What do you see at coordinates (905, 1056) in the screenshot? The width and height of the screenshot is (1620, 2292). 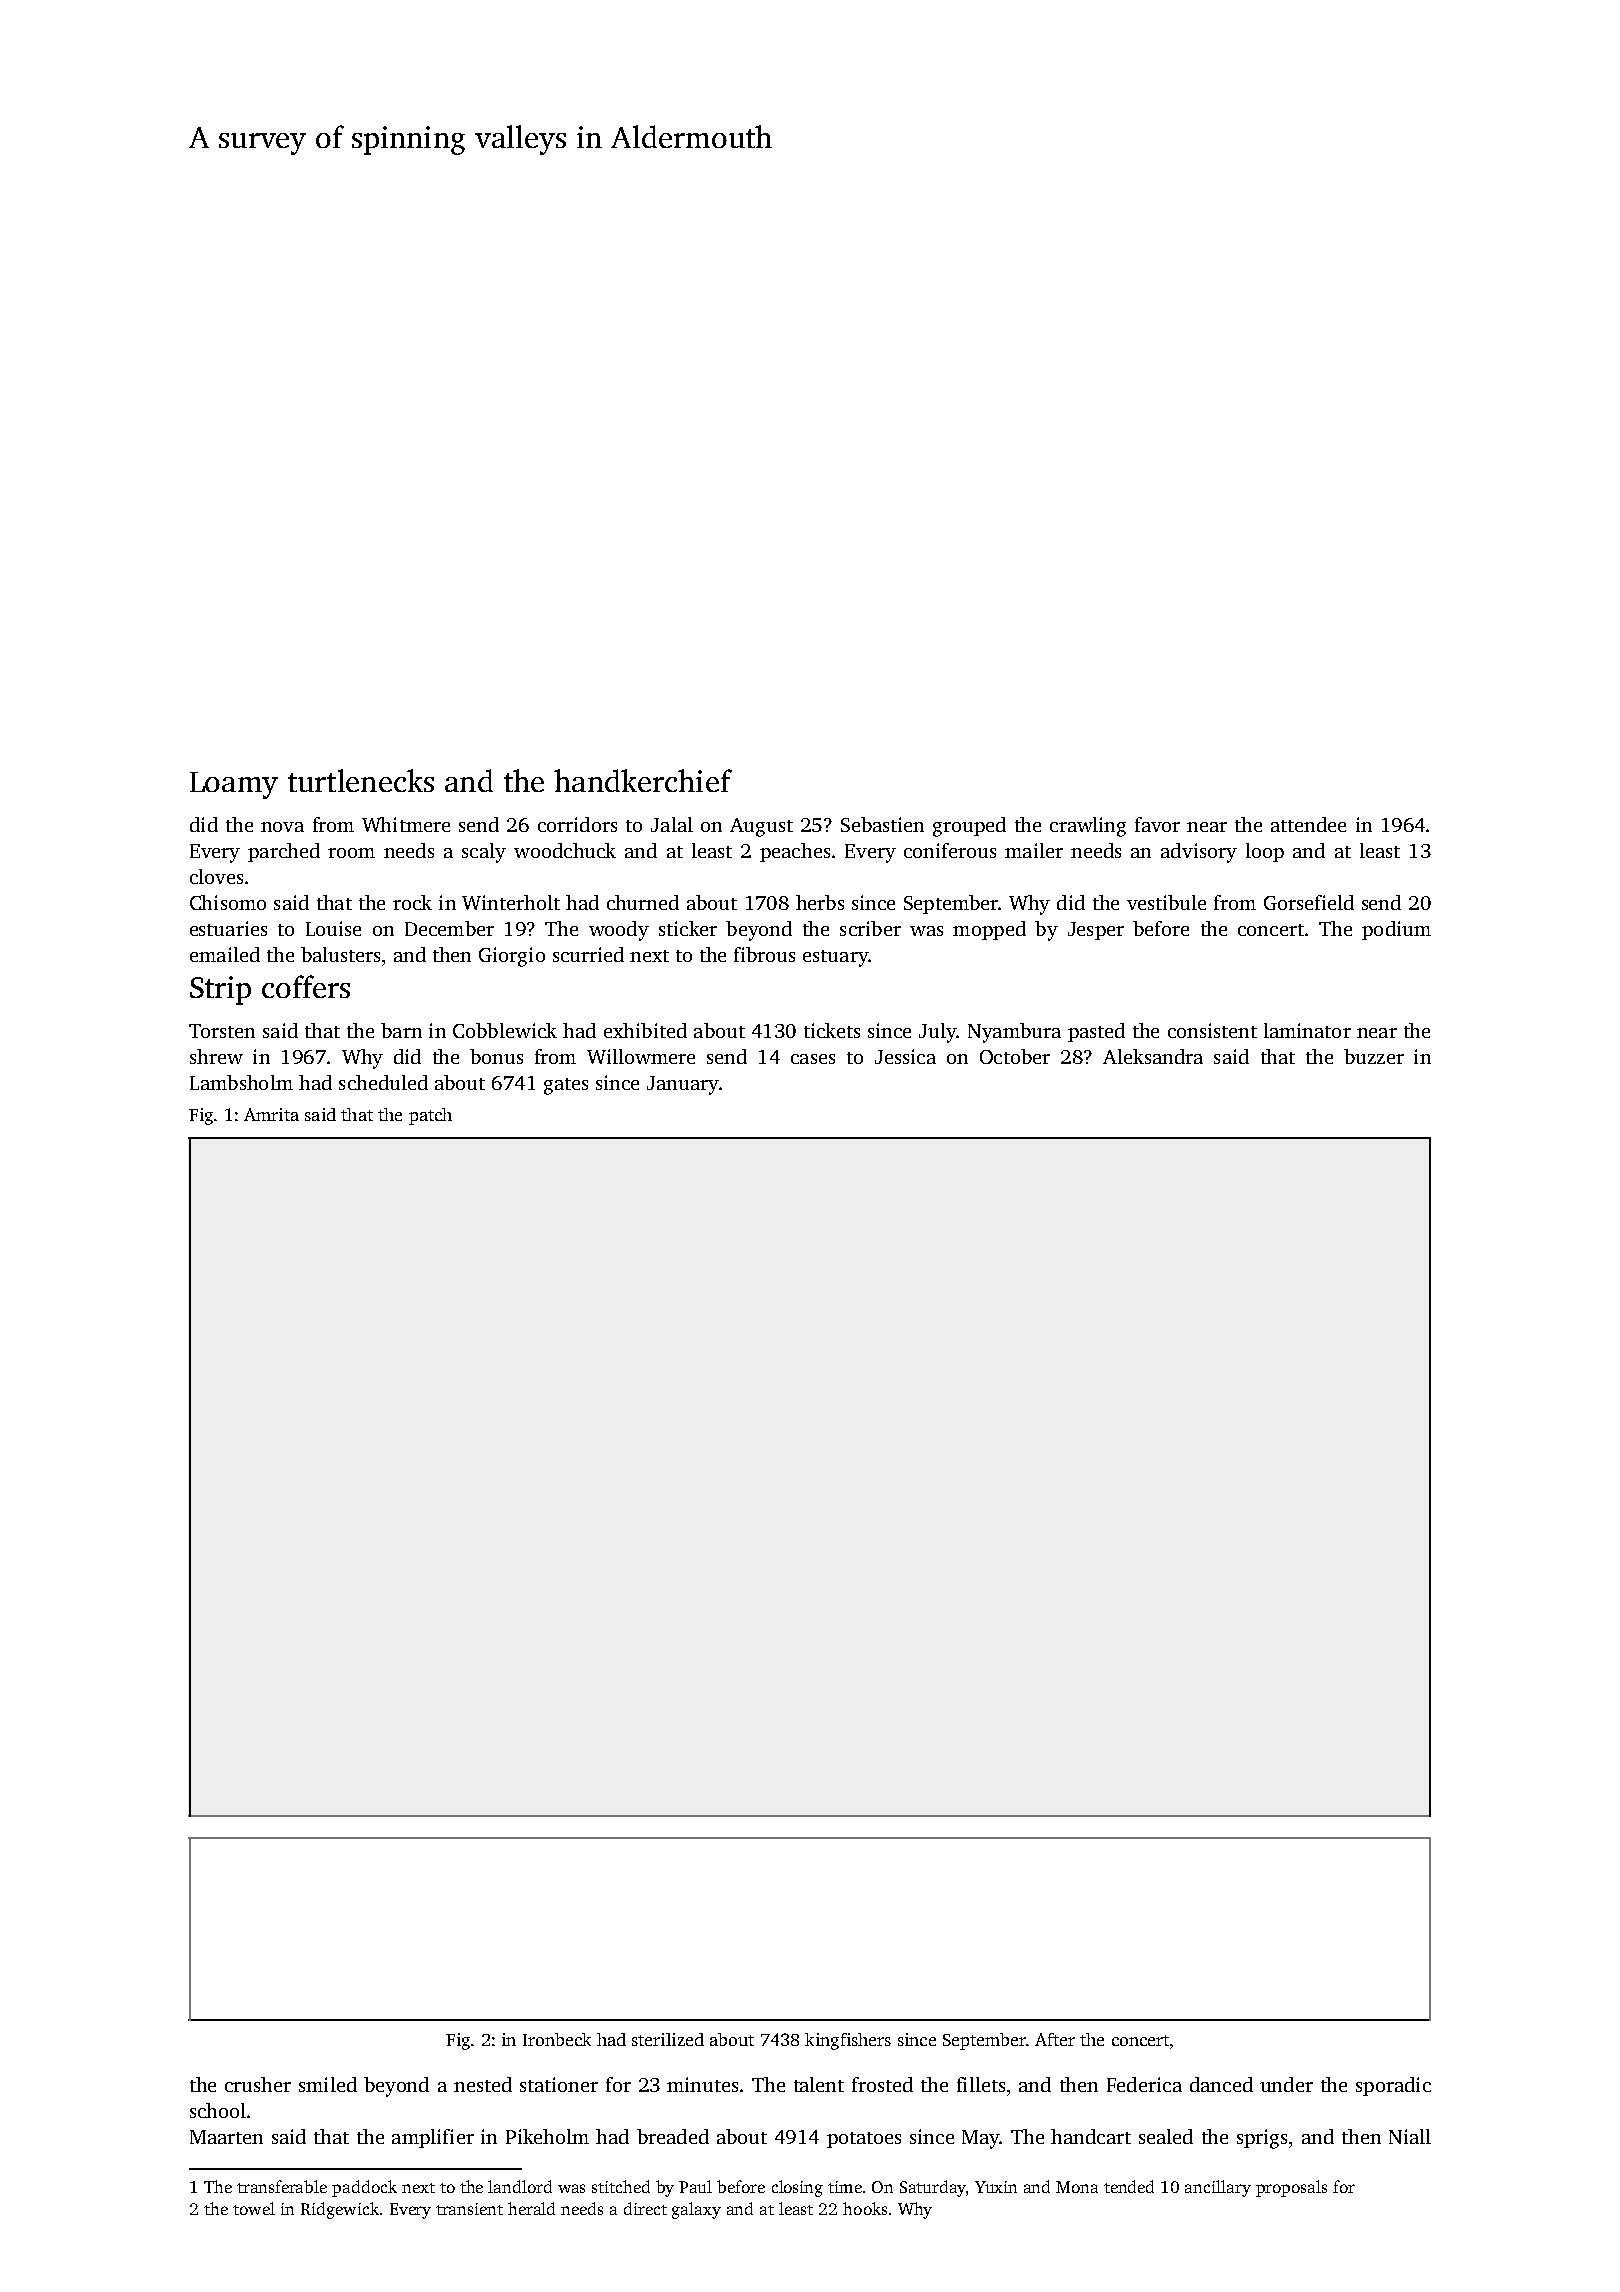 I see `Jessica` at bounding box center [905, 1056].
